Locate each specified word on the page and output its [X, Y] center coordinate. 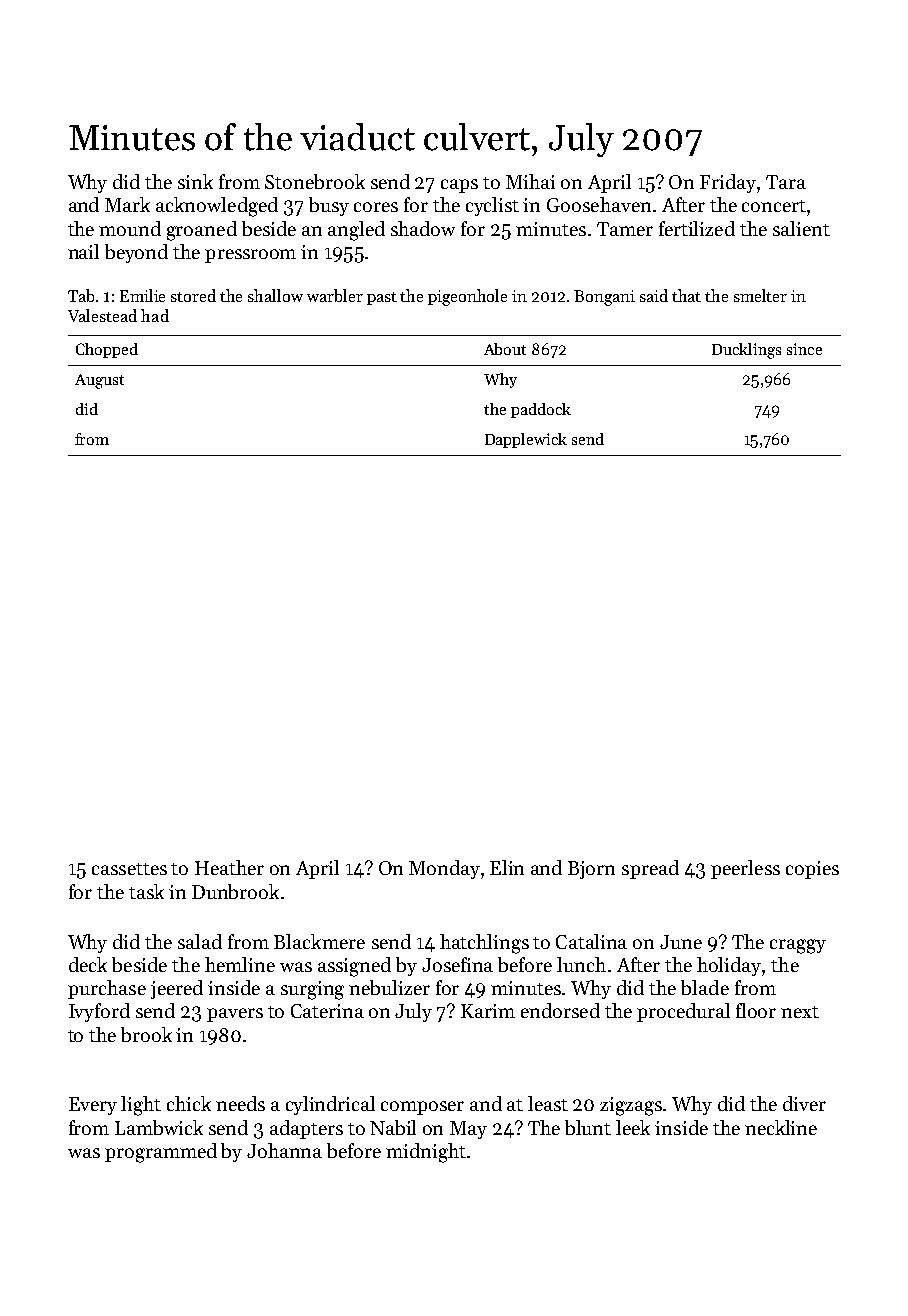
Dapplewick [526, 440]
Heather [229, 867]
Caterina [327, 1011]
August [99, 381]
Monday [444, 869]
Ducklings [746, 351]
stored [193, 295]
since [804, 349]
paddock [541, 410]
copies [812, 870]
